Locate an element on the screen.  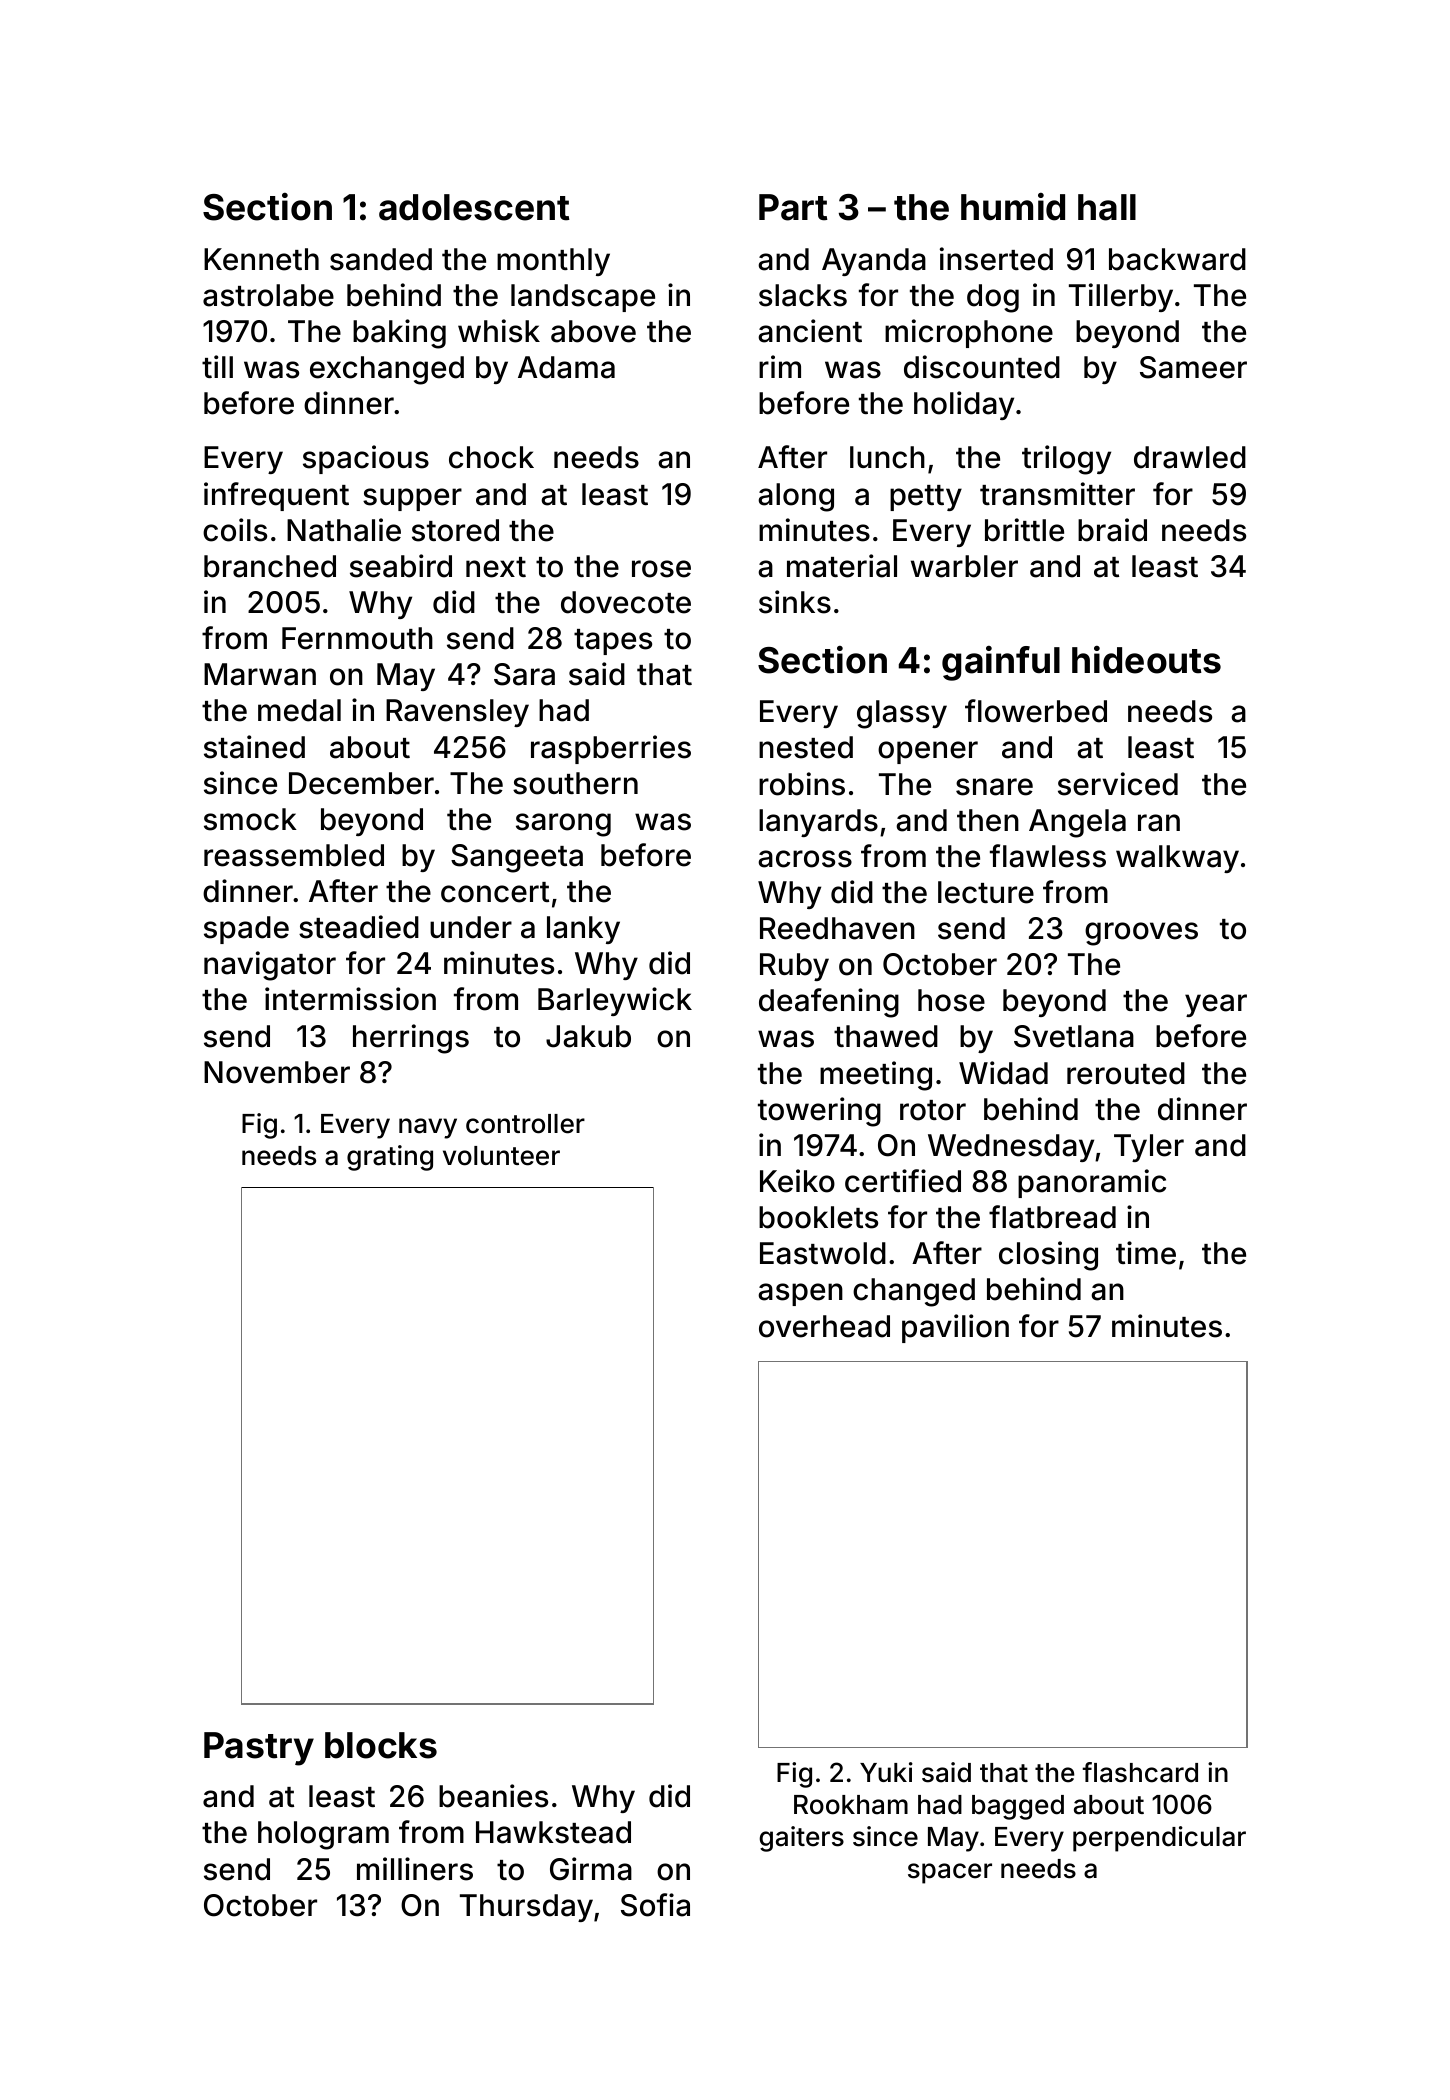
perpendicular is located at coordinates (1159, 1839).
